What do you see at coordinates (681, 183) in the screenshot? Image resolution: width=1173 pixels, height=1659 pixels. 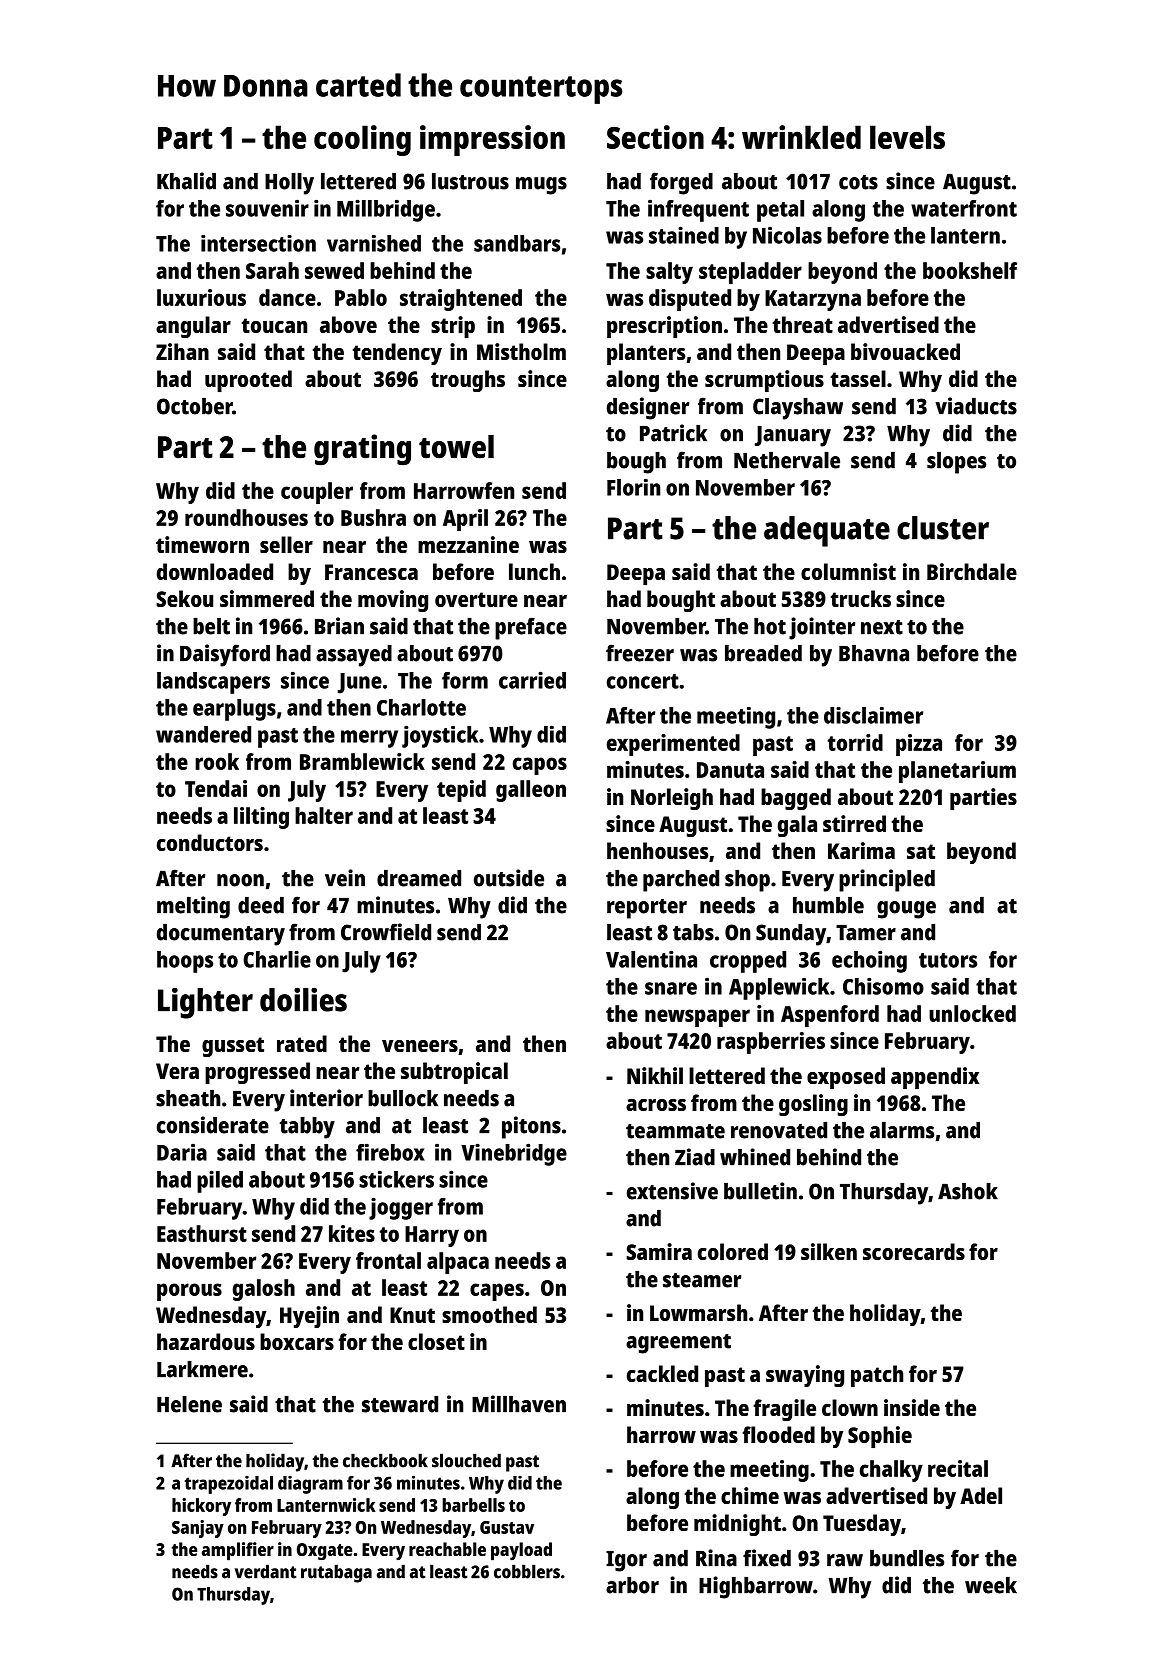 I see `forged` at bounding box center [681, 183].
